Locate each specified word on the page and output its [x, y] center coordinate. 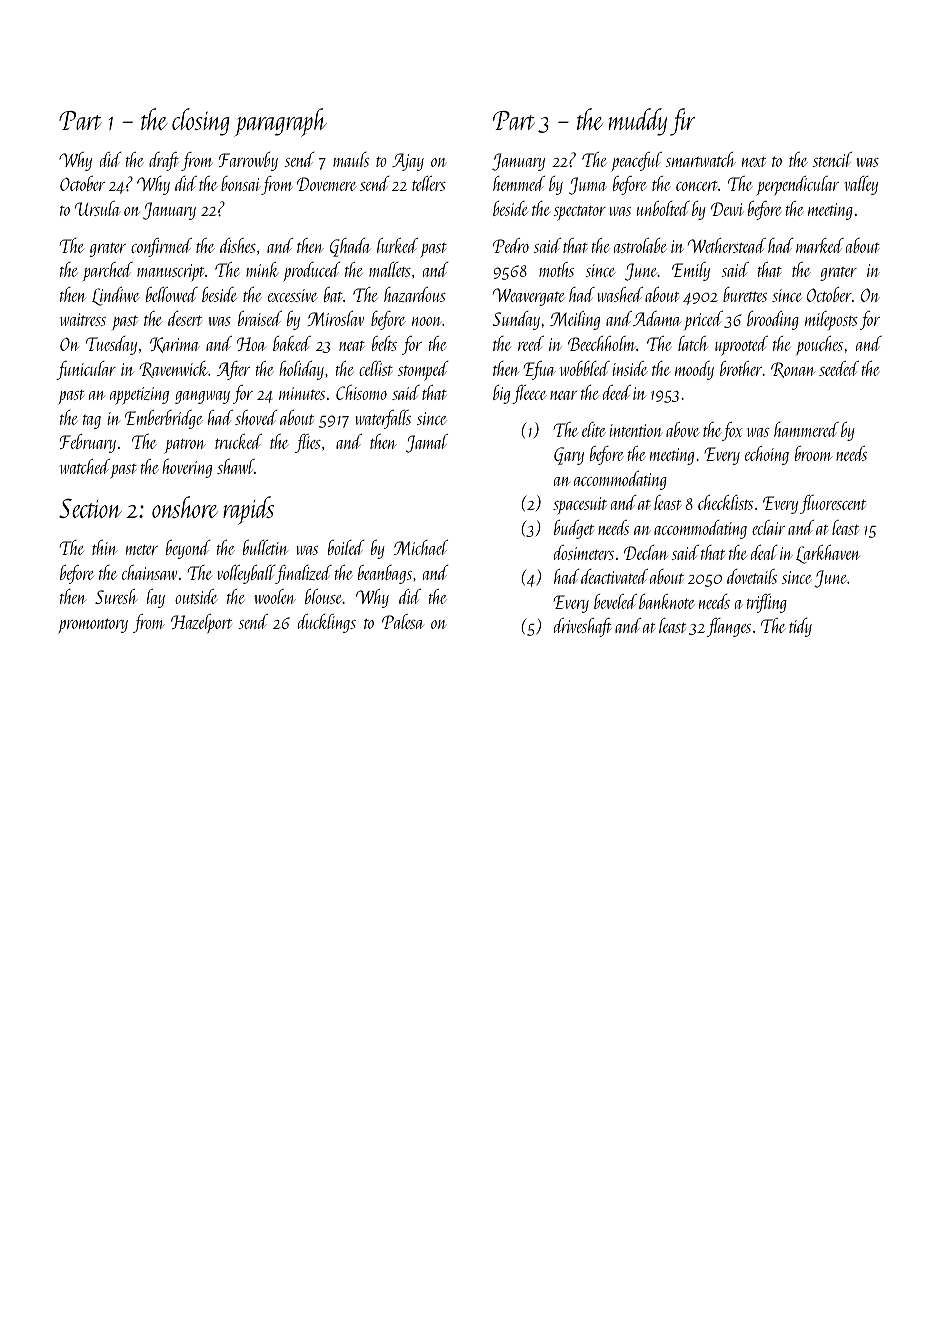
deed [617, 392]
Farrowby [248, 161]
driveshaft [583, 627]
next [754, 162]
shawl [235, 466]
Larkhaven [828, 554]
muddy [638, 122]
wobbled [585, 368]
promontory [93, 626]
